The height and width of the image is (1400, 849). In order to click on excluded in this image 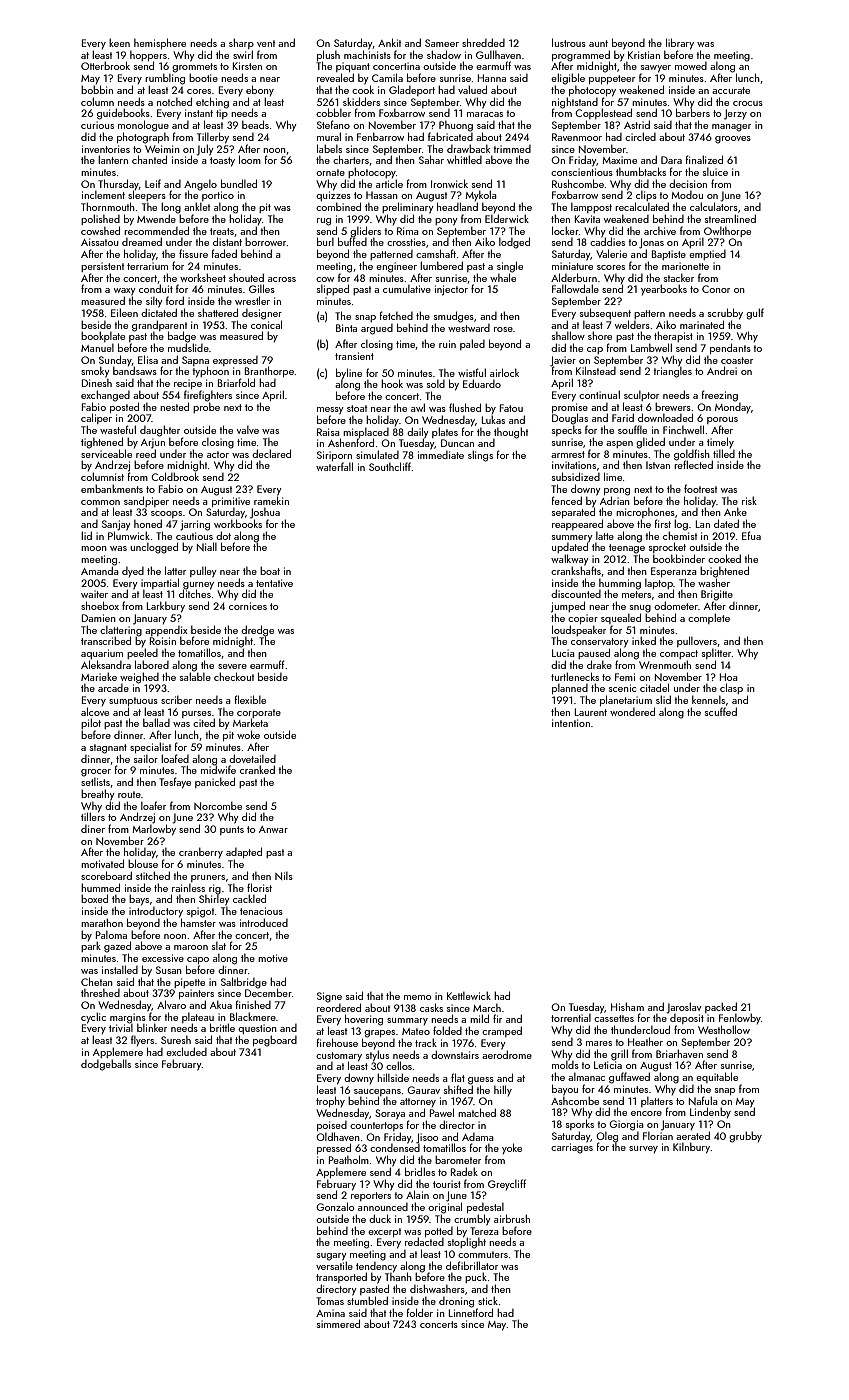, I will do `click(186, 1051)`.
